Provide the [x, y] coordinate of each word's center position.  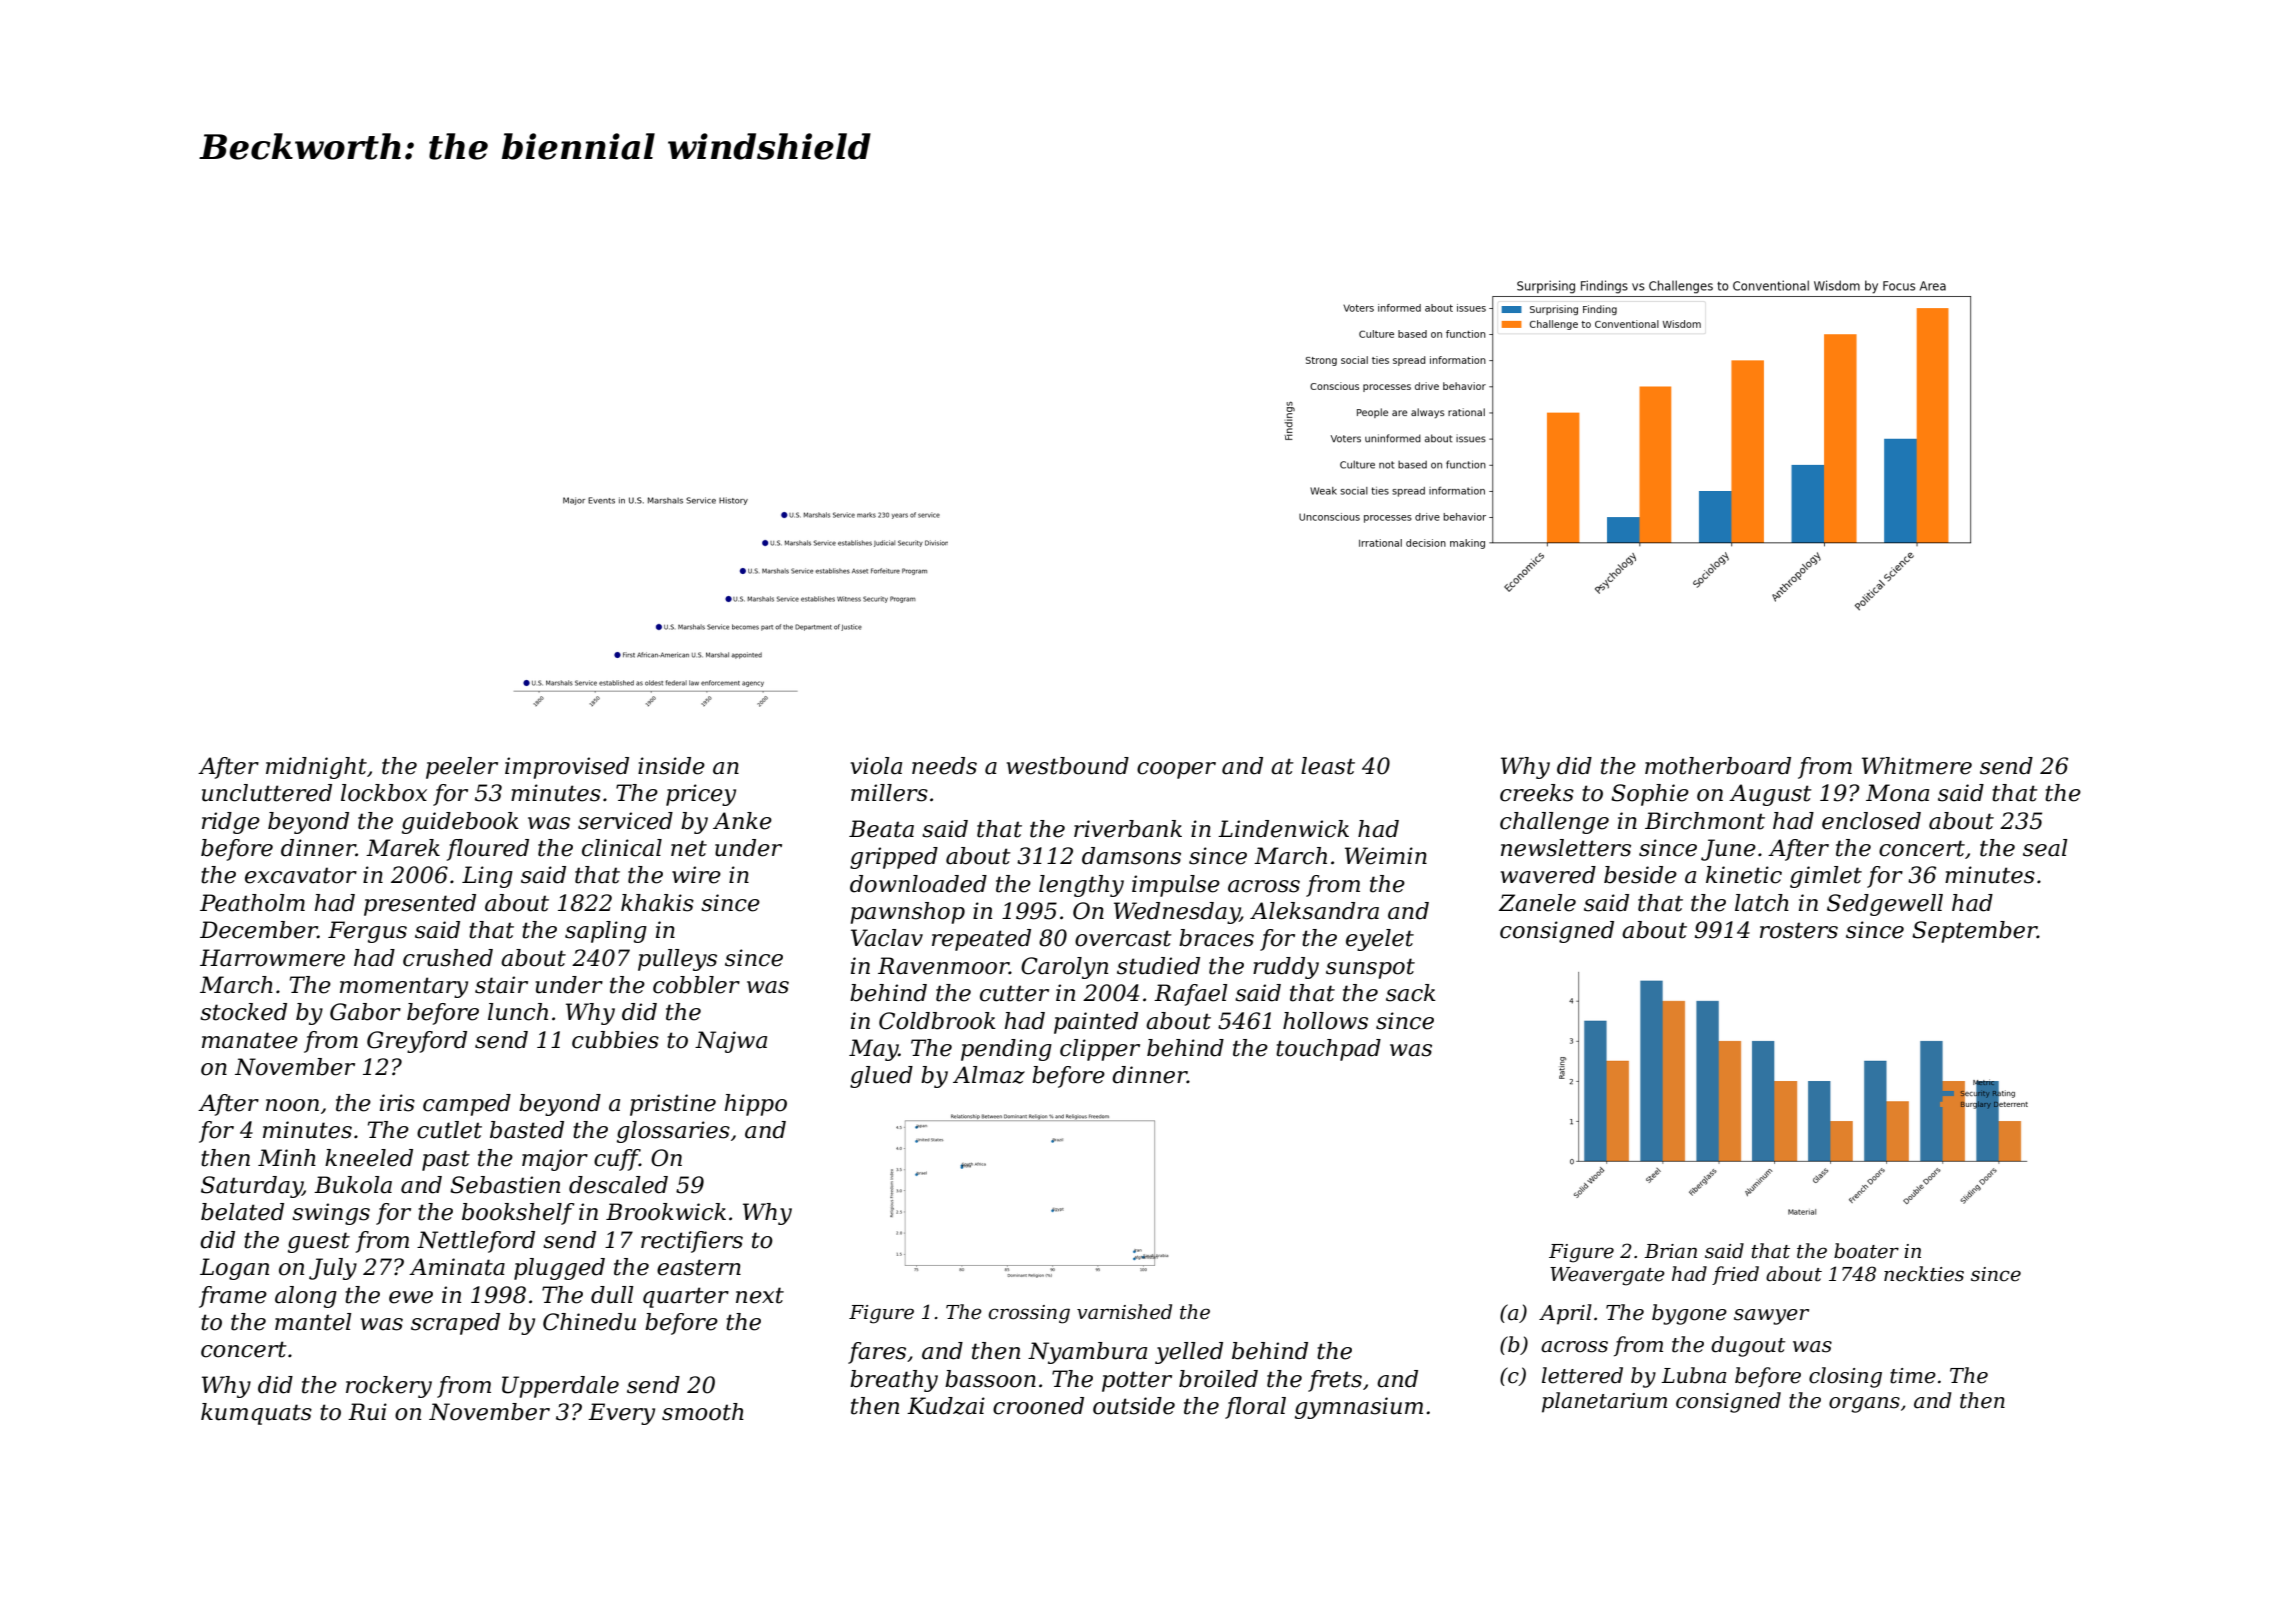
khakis [657, 903]
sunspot [1370, 968]
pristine [673, 1105]
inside [671, 766]
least [1328, 766]
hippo [755, 1105]
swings [331, 1214]
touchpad [1328, 1050]
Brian [1670, 1251]
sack [1411, 993]
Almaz [989, 1075]
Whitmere [1917, 766]
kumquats [256, 1414]
